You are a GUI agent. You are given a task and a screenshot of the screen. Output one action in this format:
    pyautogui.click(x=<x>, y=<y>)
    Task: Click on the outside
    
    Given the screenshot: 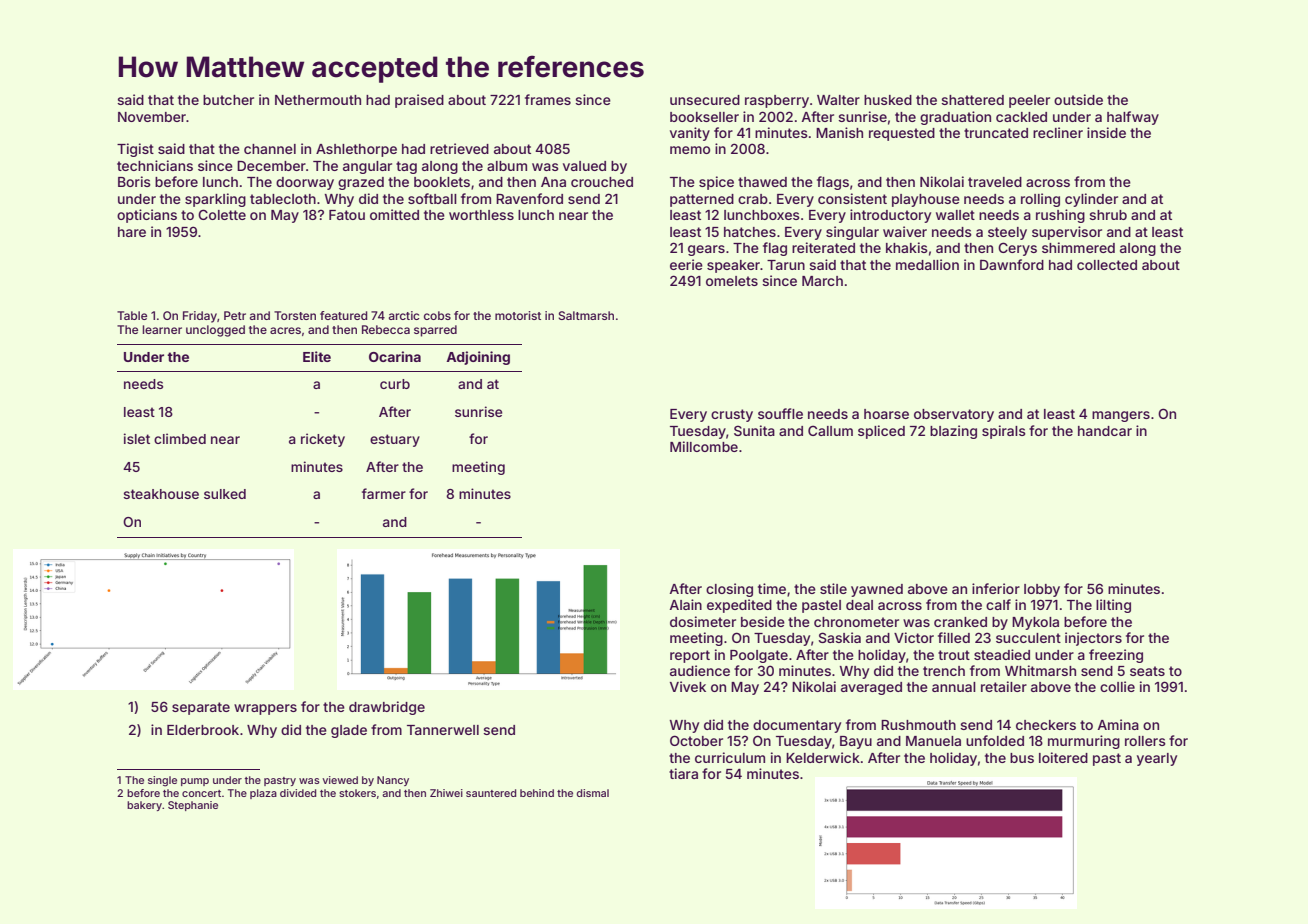 What is the action you would take?
    pyautogui.click(x=1078, y=99)
